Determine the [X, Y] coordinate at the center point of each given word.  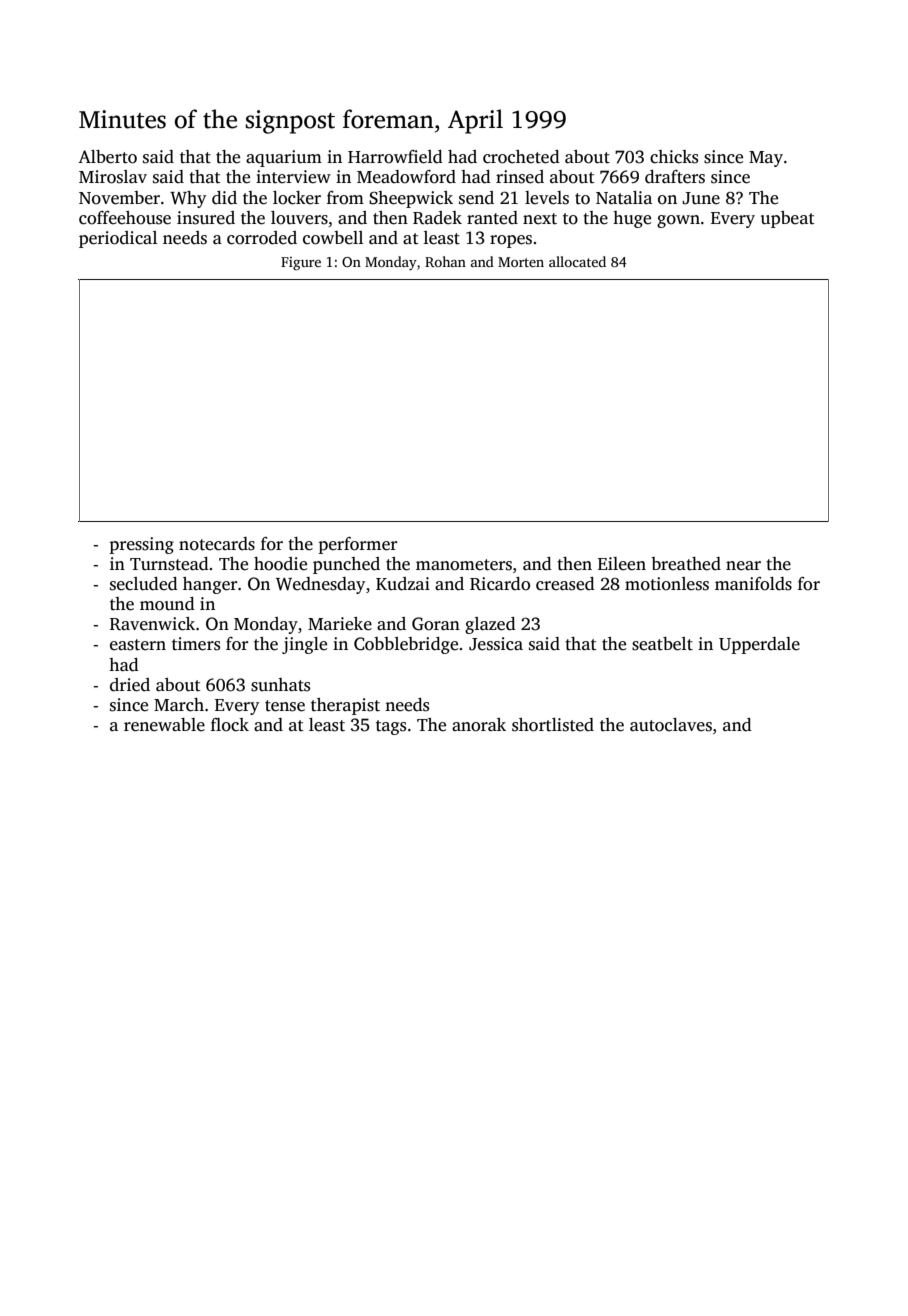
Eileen [622, 564]
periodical [118, 239]
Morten [521, 262]
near [743, 566]
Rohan [445, 261]
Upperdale [759, 645]
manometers [464, 565]
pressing [142, 545]
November [119, 198]
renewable [164, 725]
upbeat [787, 219]
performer [358, 545]
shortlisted [553, 725]
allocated [577, 261]
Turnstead [169, 564]
